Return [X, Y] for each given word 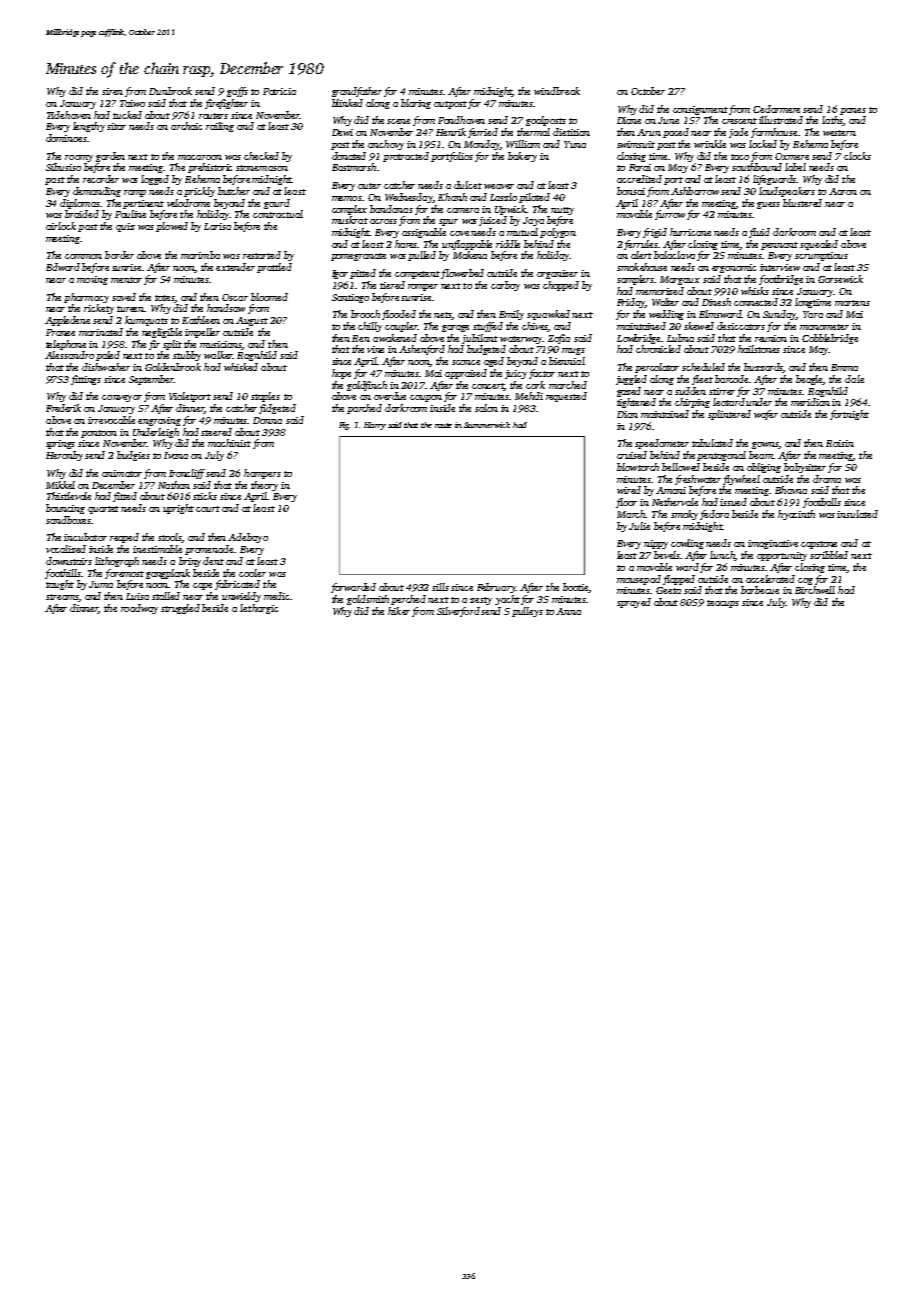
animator [122, 473]
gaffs [237, 92]
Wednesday [409, 198]
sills [440, 587]
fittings [86, 380]
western [839, 133]
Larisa [217, 226]
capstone [819, 545]
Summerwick [487, 425]
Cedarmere [776, 109]
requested [566, 397]
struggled [180, 609]
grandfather [357, 92]
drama [827, 479]
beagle [809, 380]
